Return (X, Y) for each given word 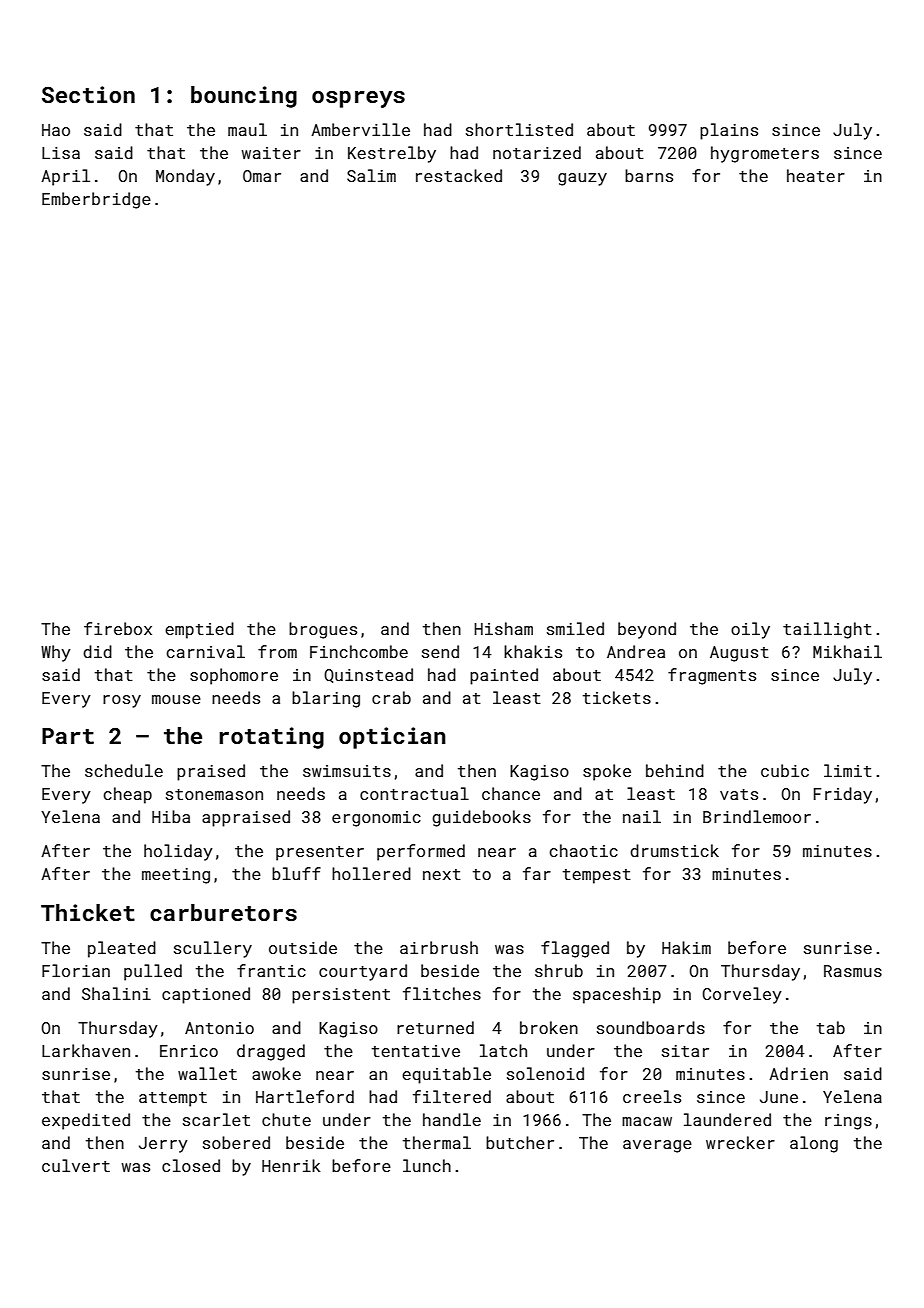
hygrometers (765, 154)
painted (504, 676)
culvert (76, 1165)
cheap (127, 795)
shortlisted (519, 129)
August (739, 654)
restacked (459, 175)
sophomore (234, 676)
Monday (185, 177)
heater (816, 175)
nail (642, 816)
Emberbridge (96, 200)
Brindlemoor (757, 816)
